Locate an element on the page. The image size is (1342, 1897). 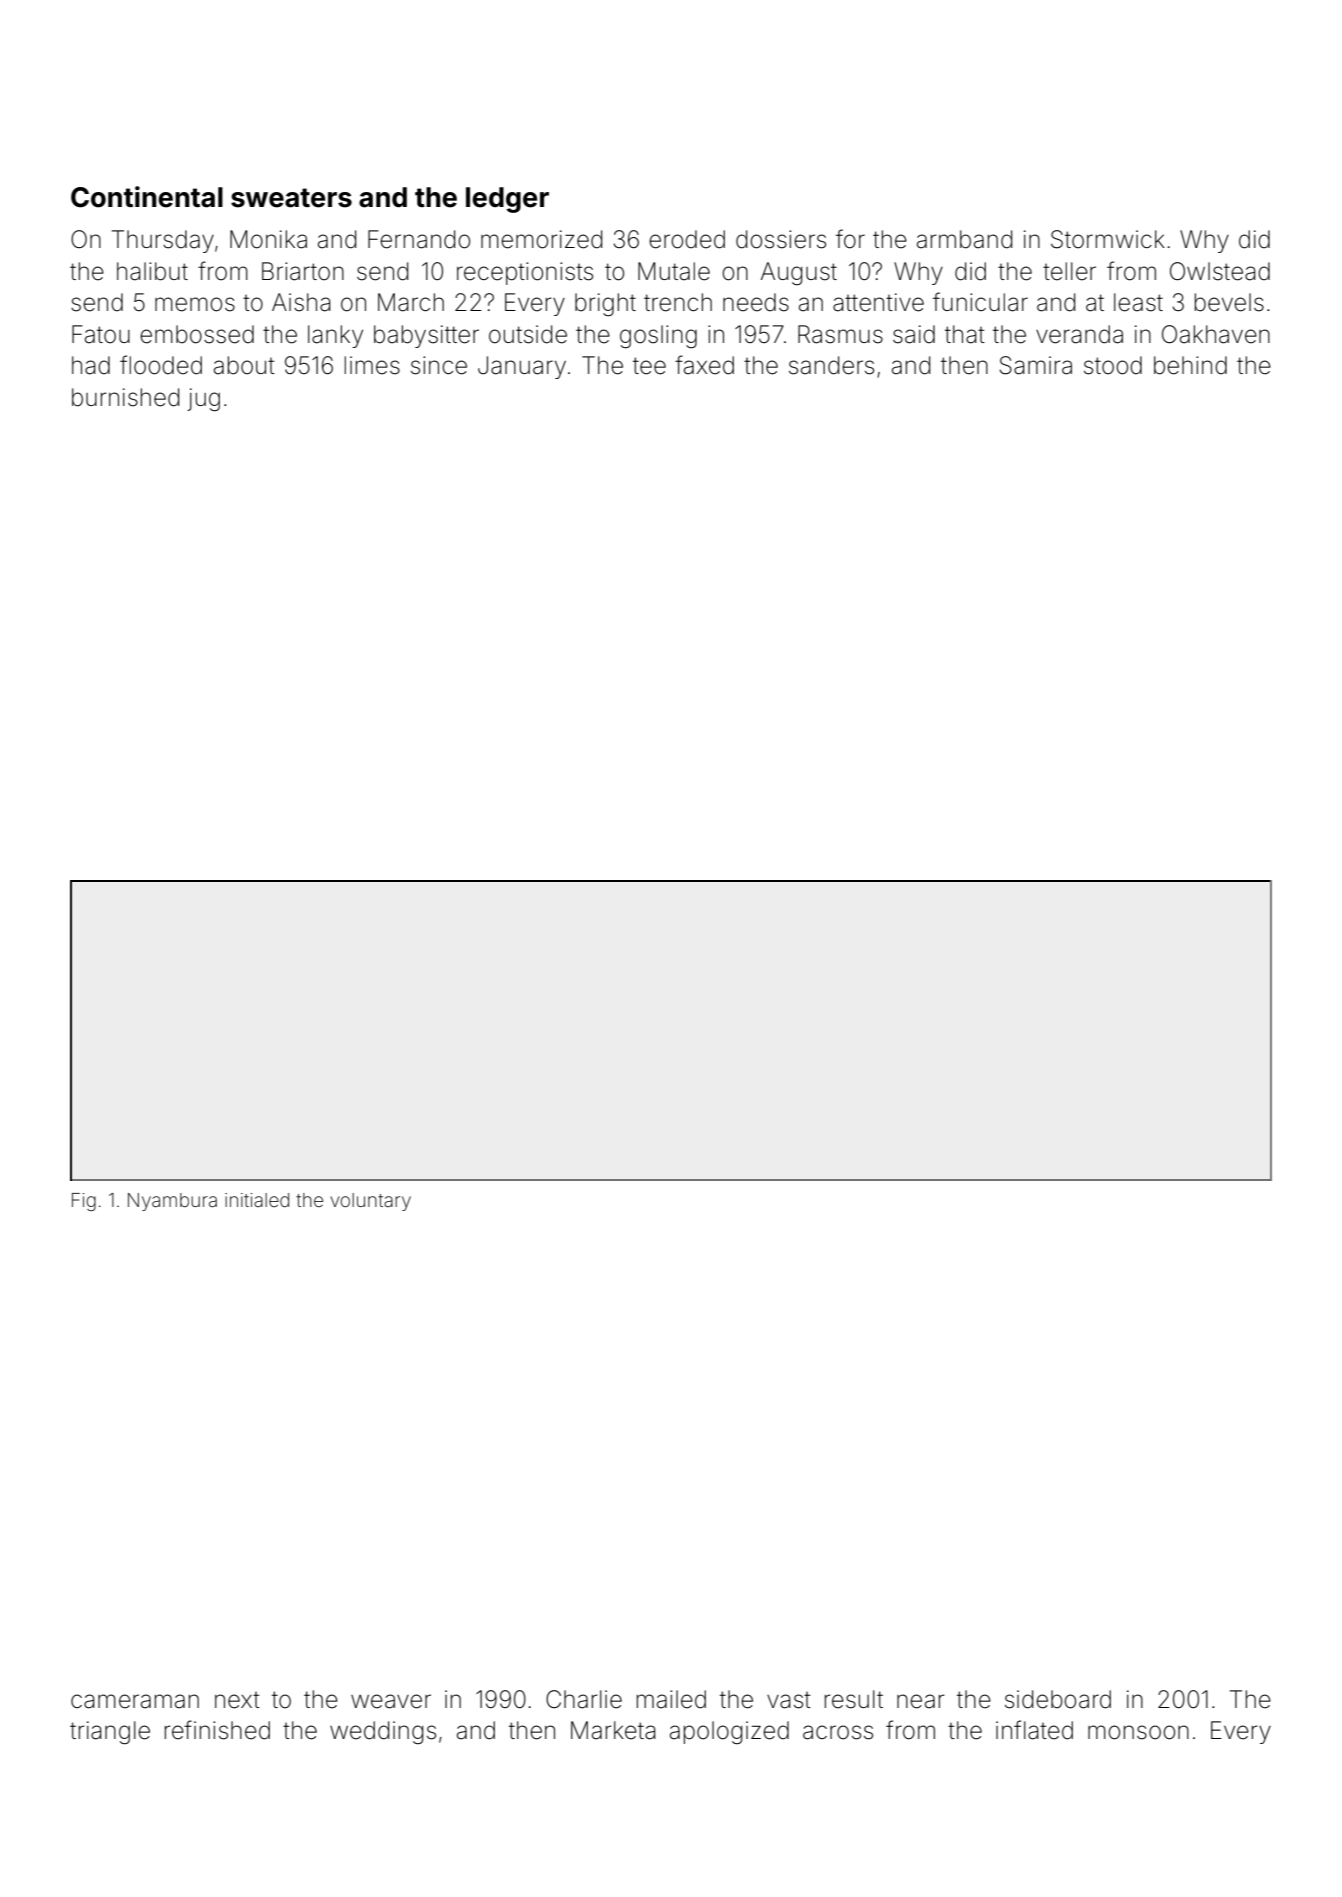
January is located at coordinates (522, 367).
